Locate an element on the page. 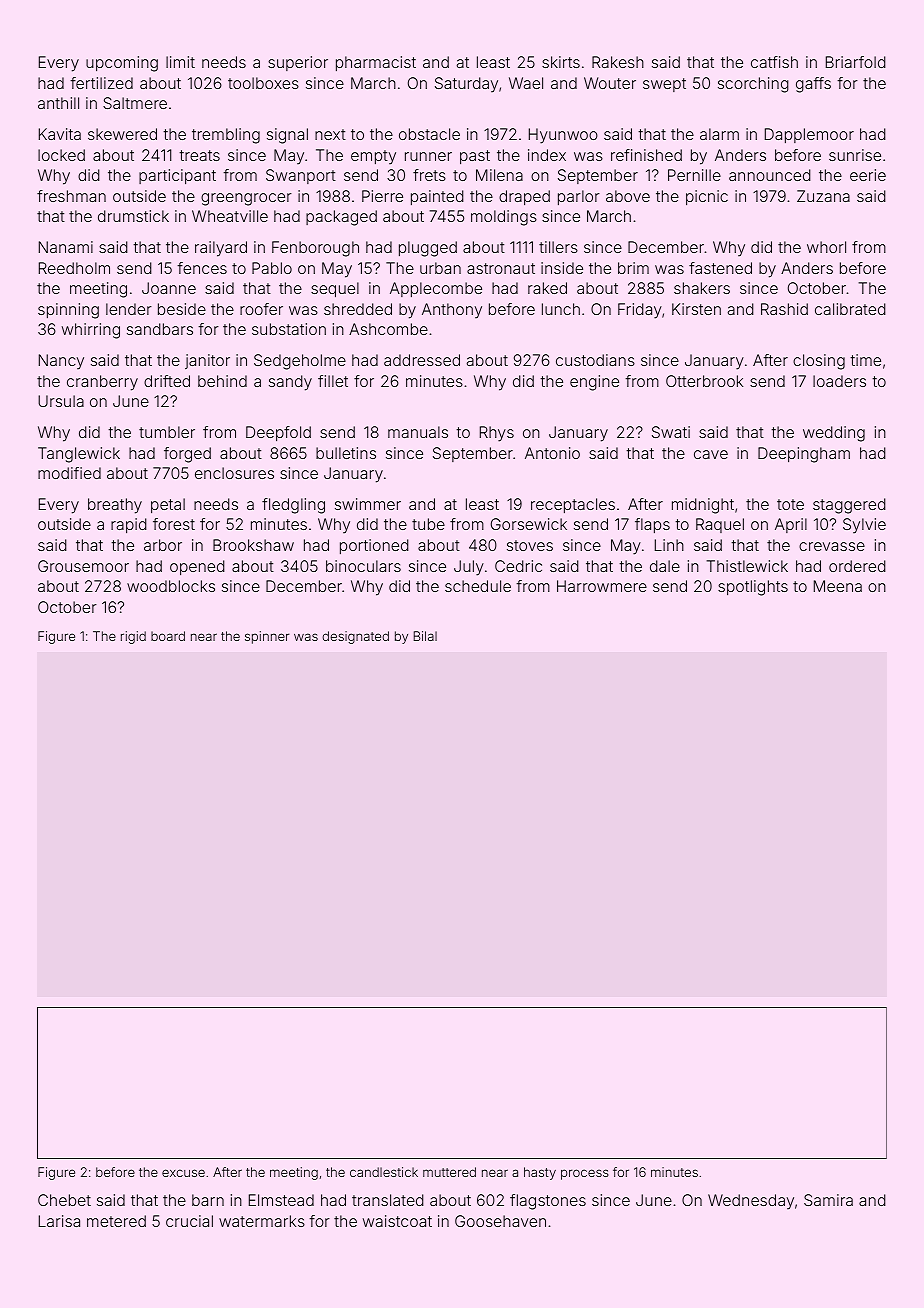 Image resolution: width=924 pixels, height=1308 pixels. Bilal is located at coordinates (425, 636).
